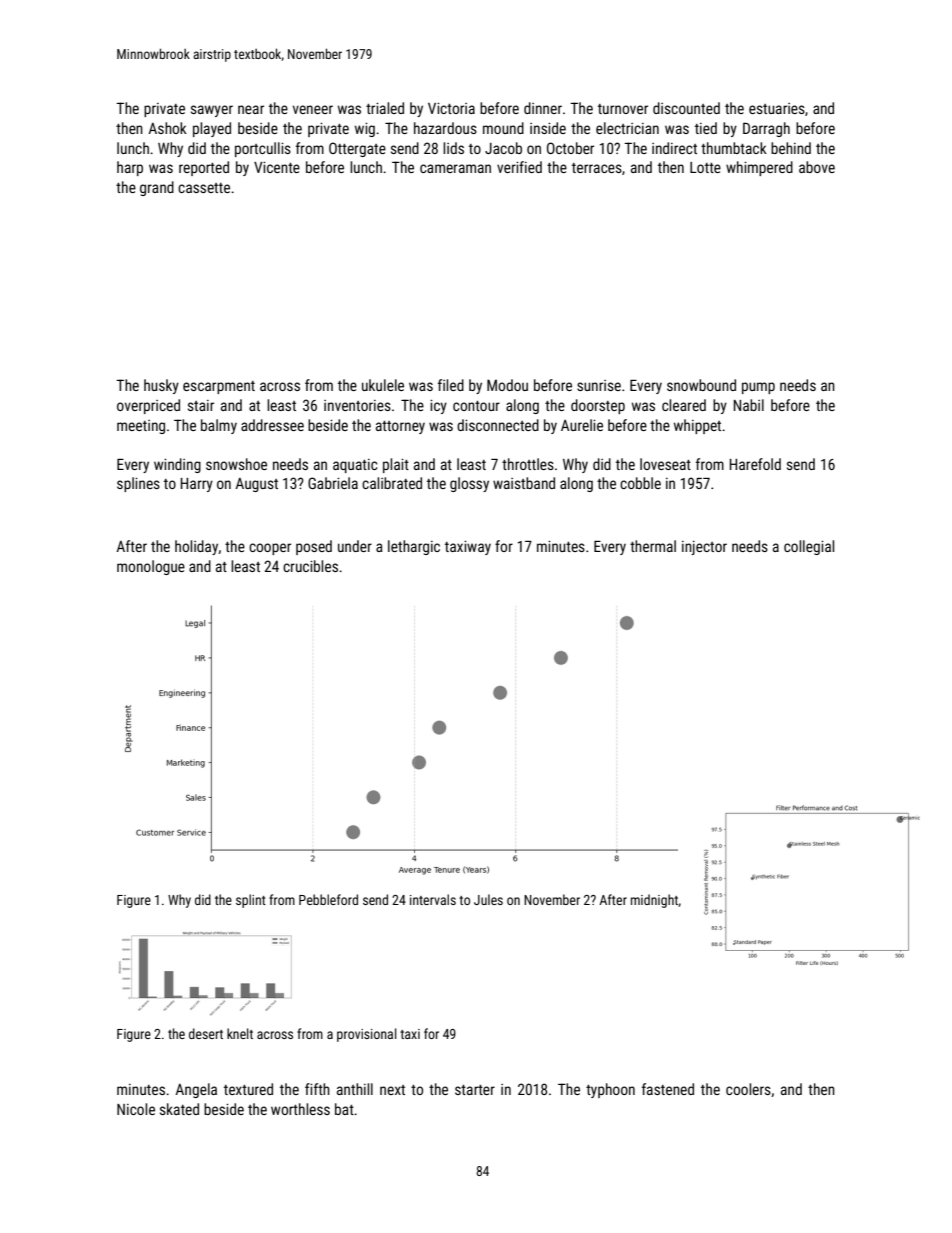 The width and height of the document is (952, 1233). Describe the element at coordinates (300, 1109) in the document. I see `worthless` at that location.
